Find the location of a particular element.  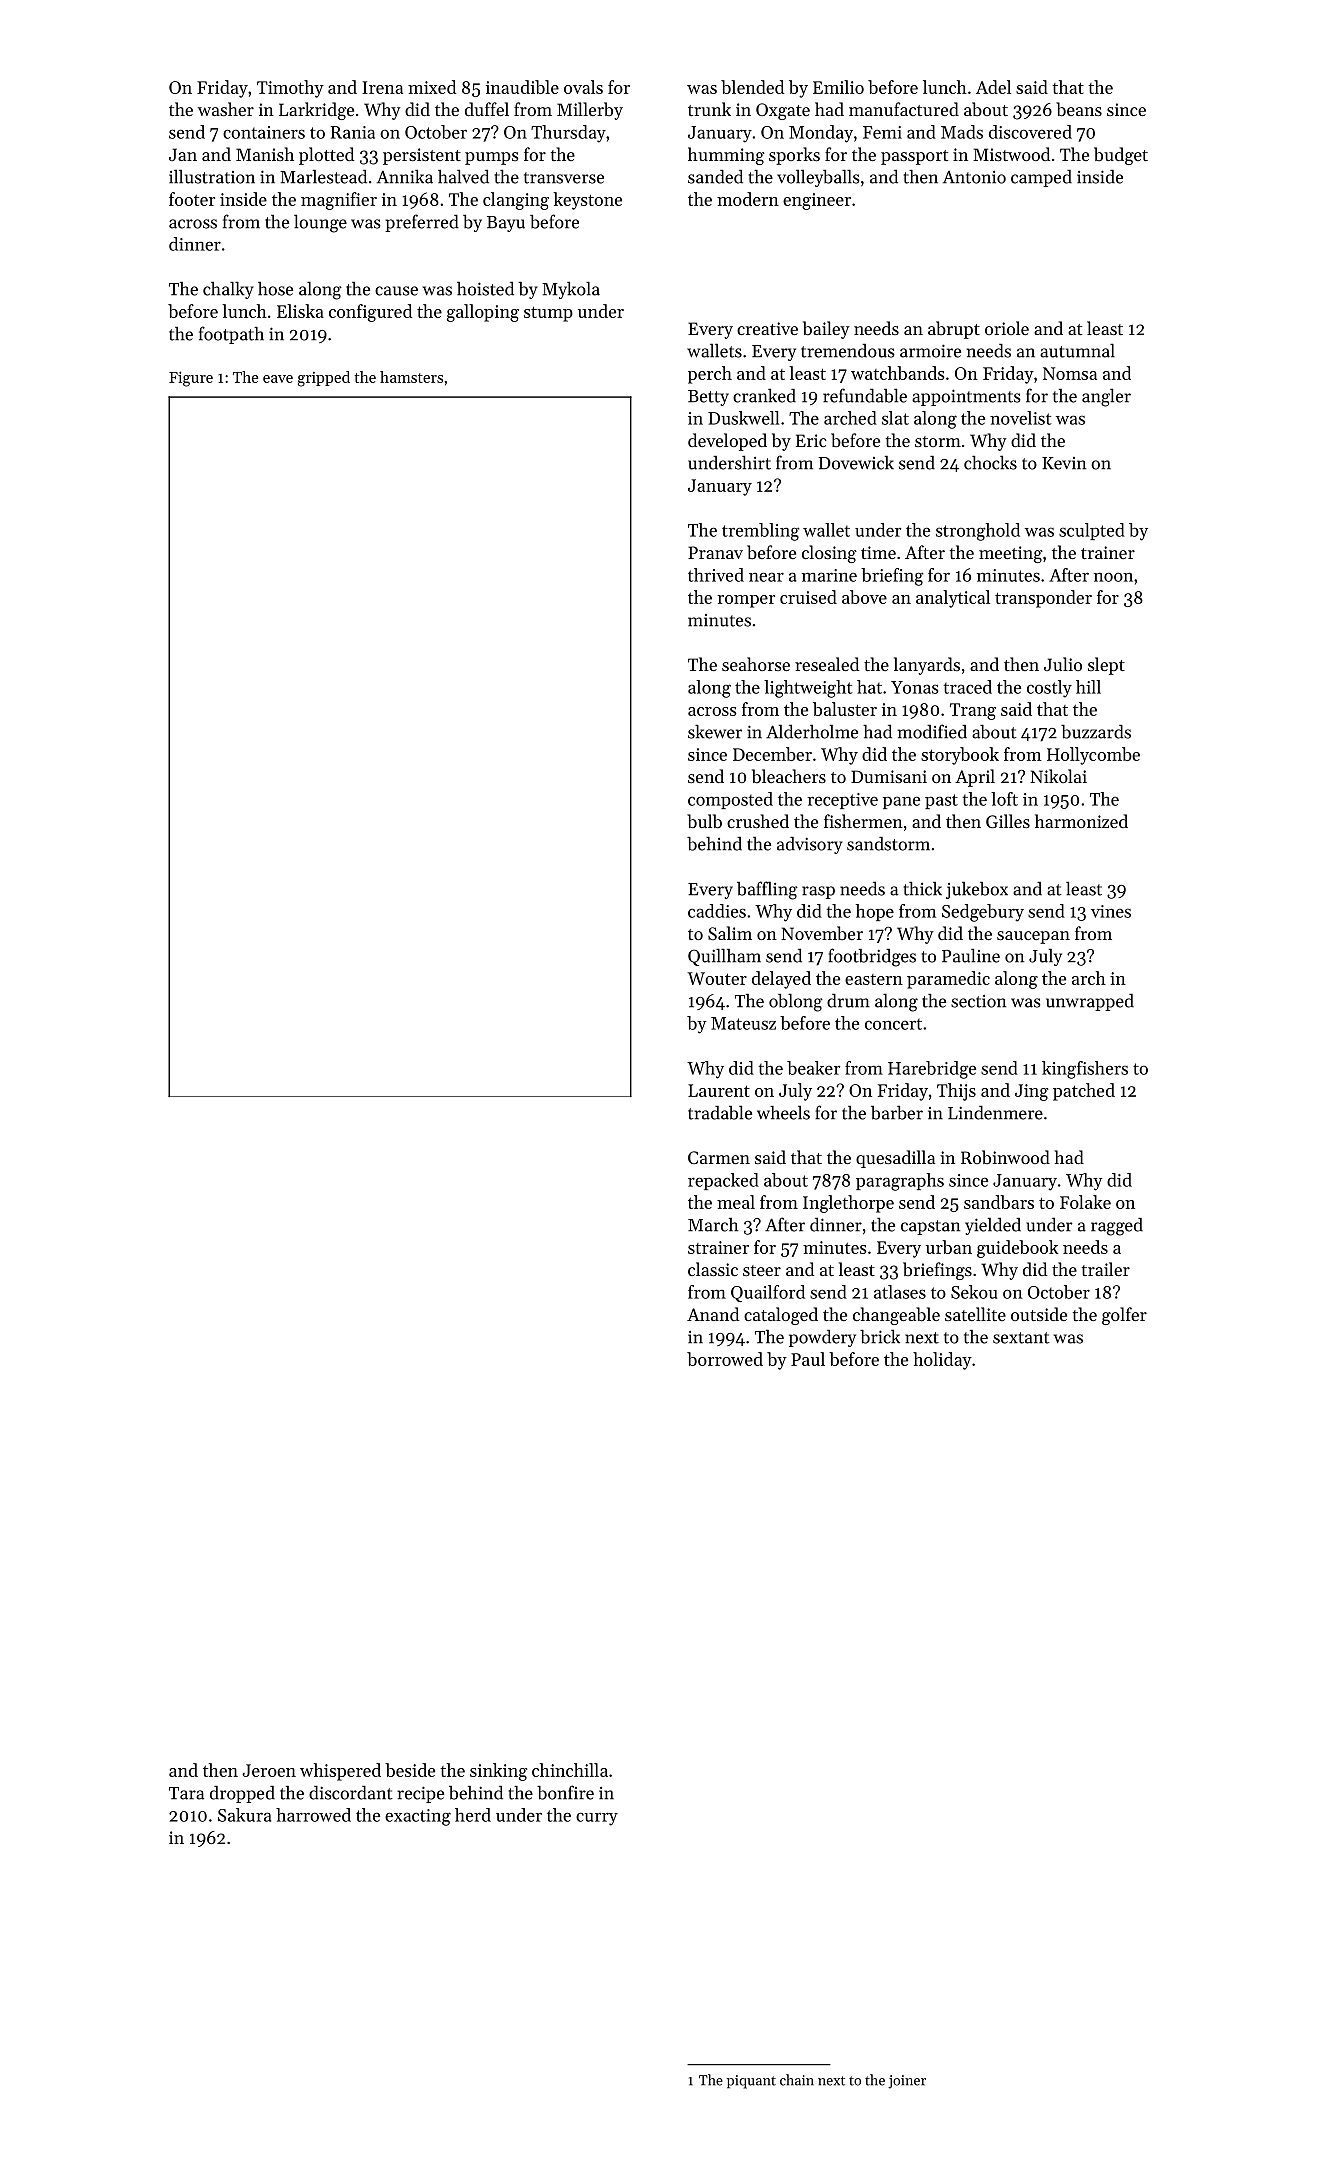

traced is located at coordinates (967, 687).
